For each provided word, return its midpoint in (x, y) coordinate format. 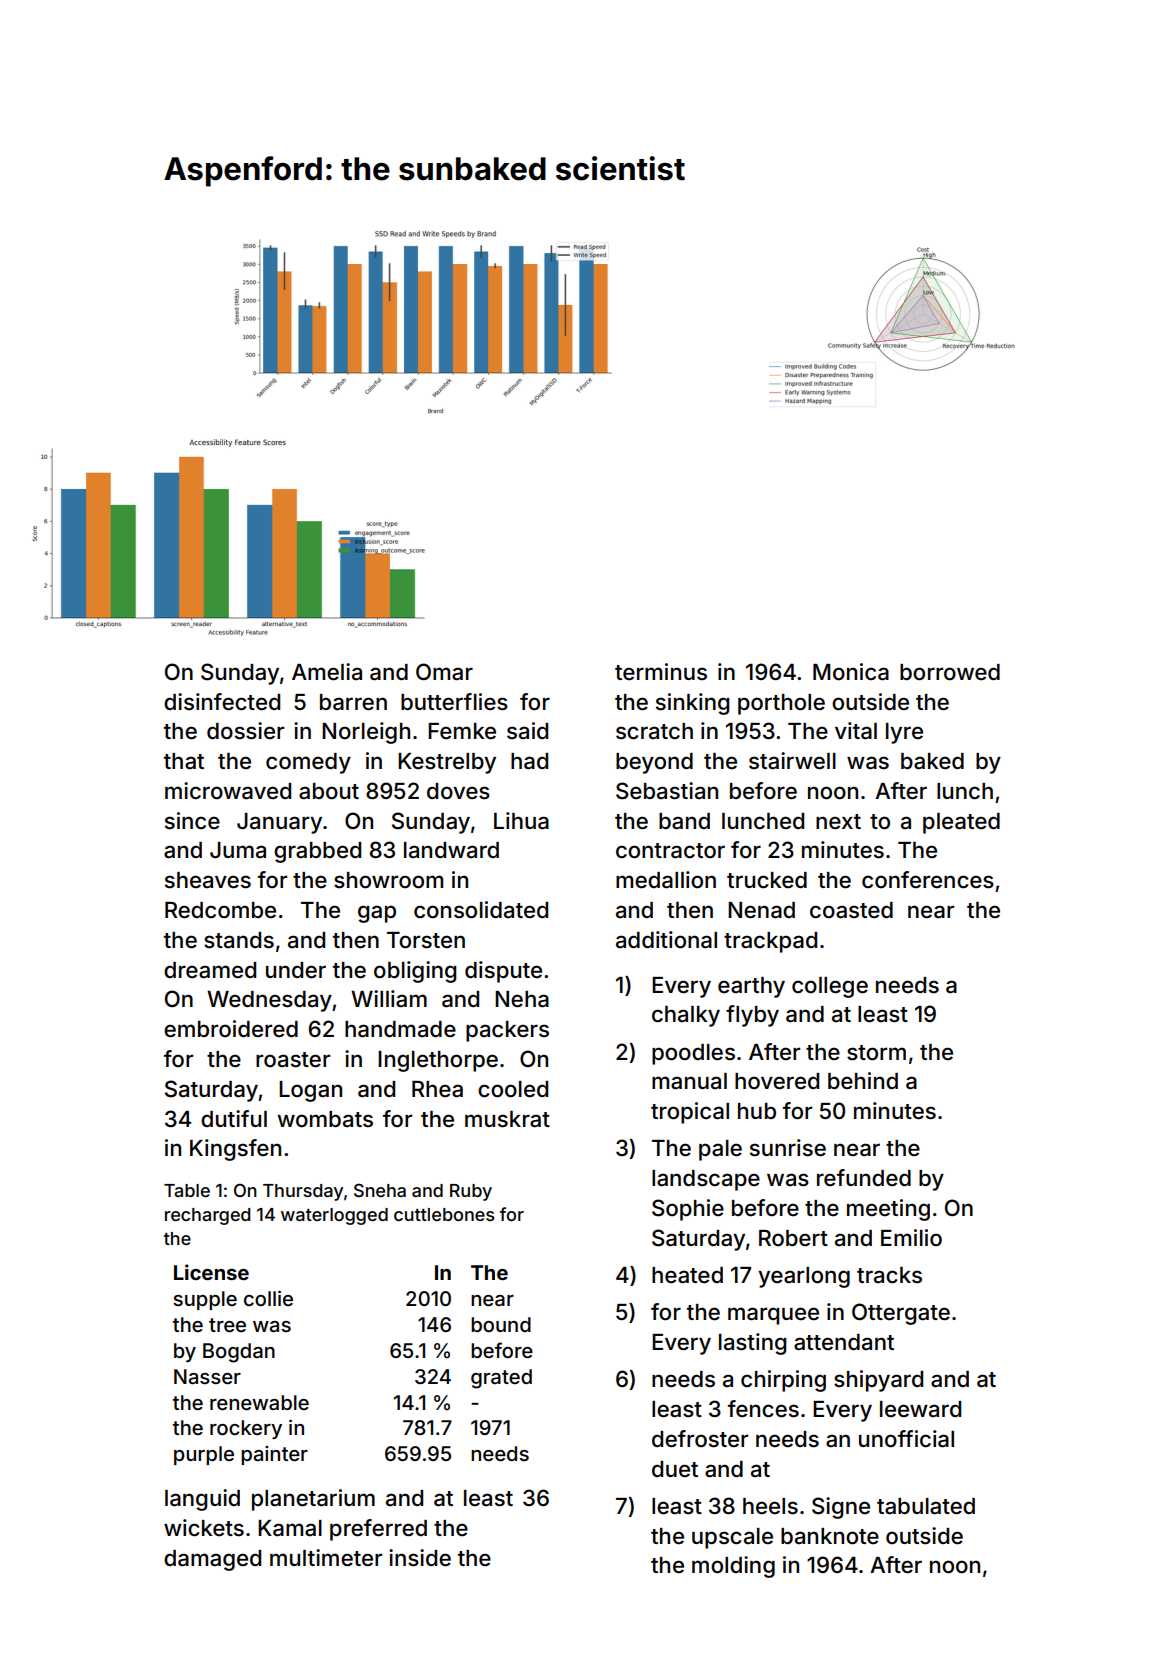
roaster (293, 1060)
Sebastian (667, 791)
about (329, 791)
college (830, 987)
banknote (830, 1536)
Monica (851, 672)
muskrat (507, 1119)
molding (733, 1567)
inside (420, 1558)
